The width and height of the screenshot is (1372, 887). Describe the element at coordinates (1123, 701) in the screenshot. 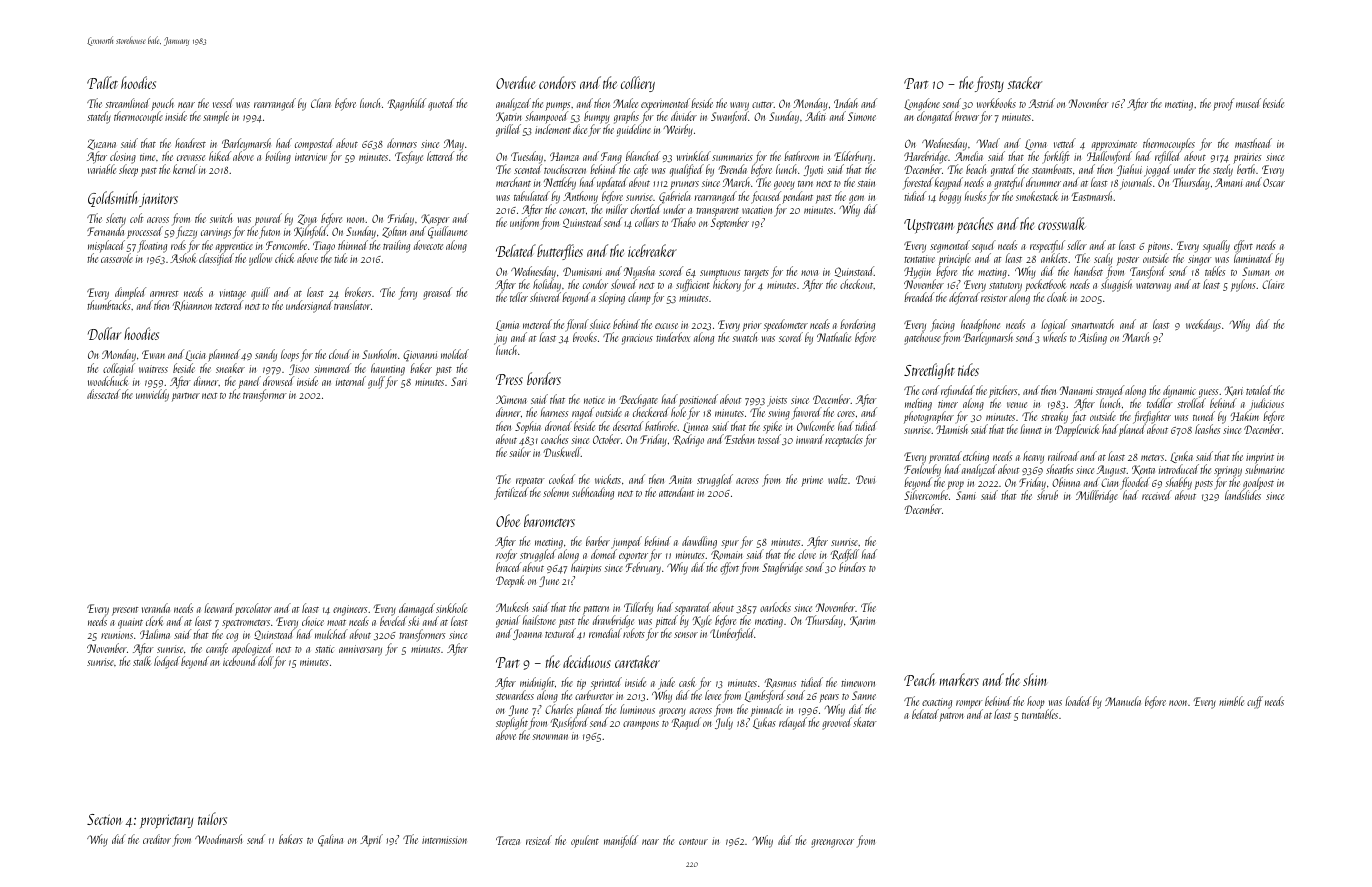

I see `Manuela` at that location.
